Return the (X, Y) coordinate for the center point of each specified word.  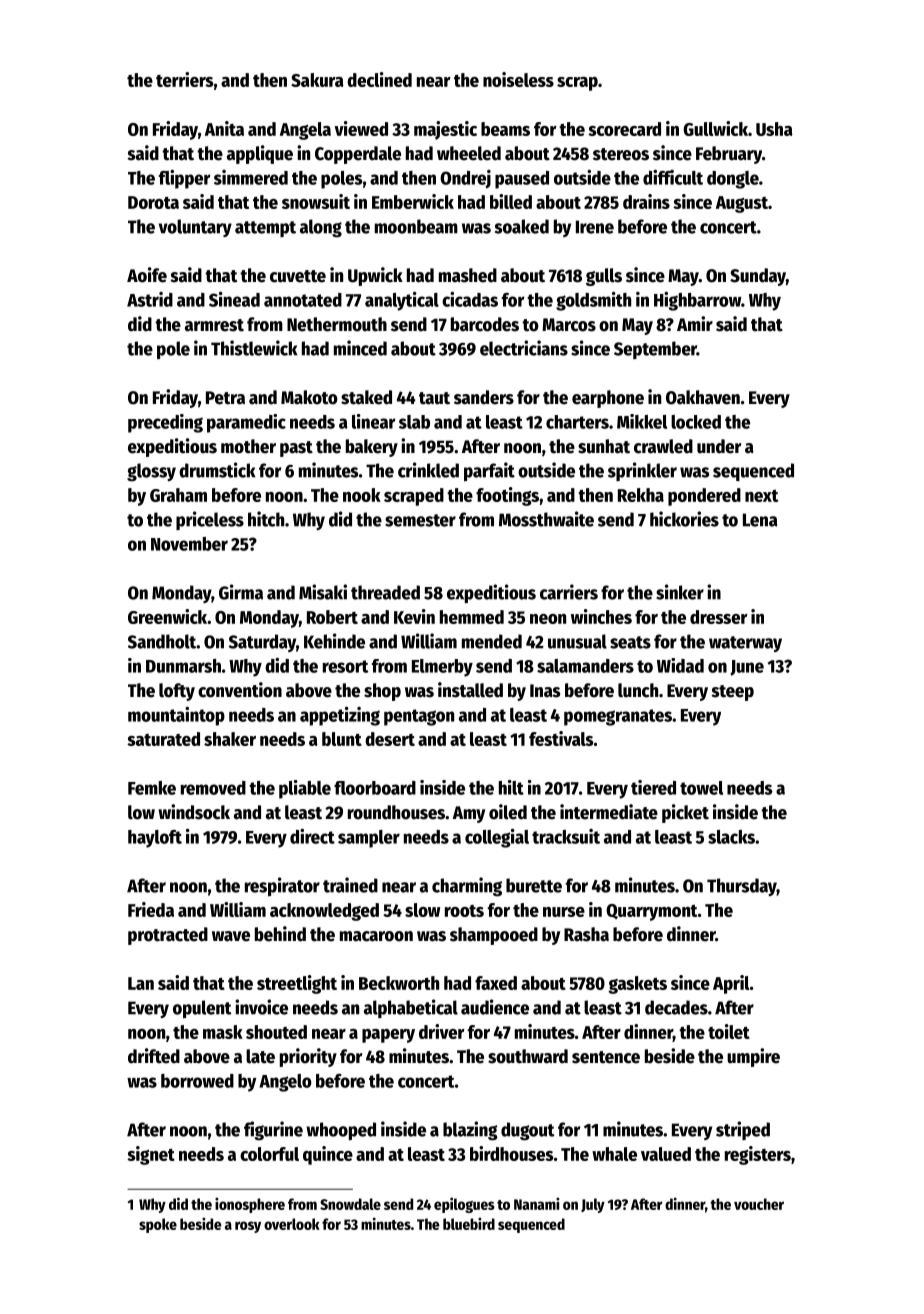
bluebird (469, 1223)
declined (379, 79)
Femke (152, 788)
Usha (774, 129)
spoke (158, 1225)
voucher (759, 1204)
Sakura (317, 80)
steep (732, 693)
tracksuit (566, 836)
